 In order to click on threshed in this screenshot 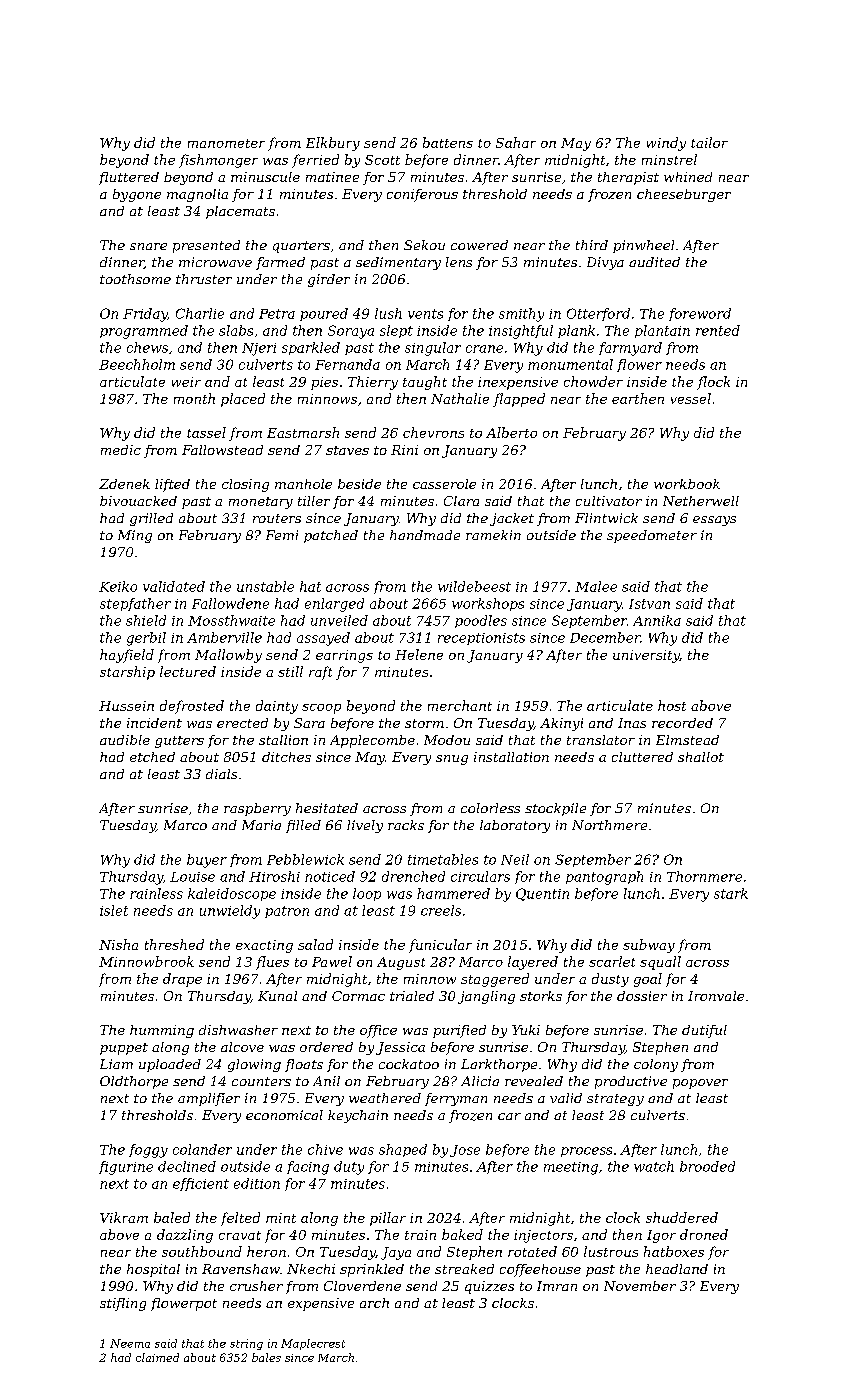, I will do `click(174, 944)`.
